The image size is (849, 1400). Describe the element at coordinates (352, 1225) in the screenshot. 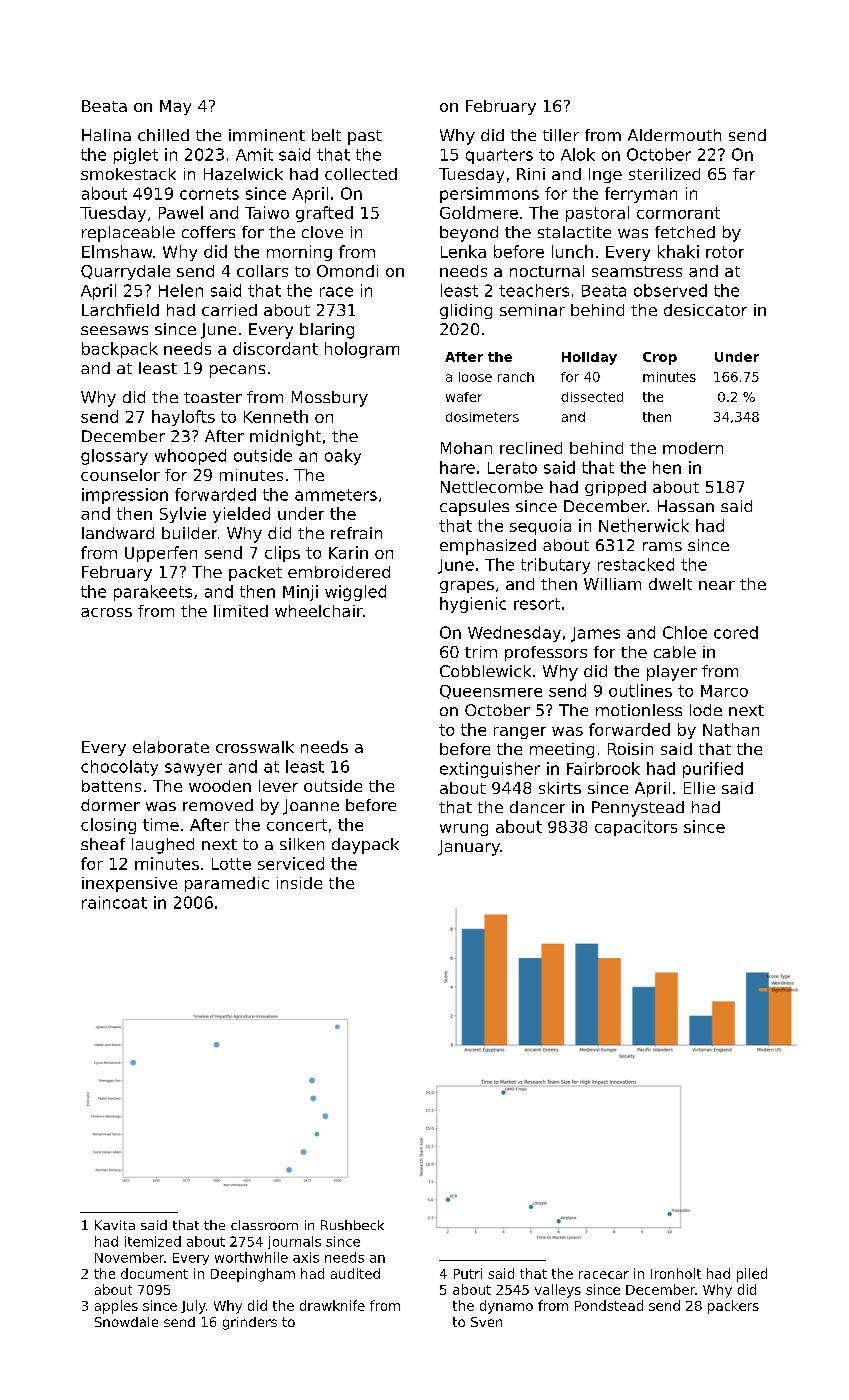

I see `Rushbeck` at that location.
